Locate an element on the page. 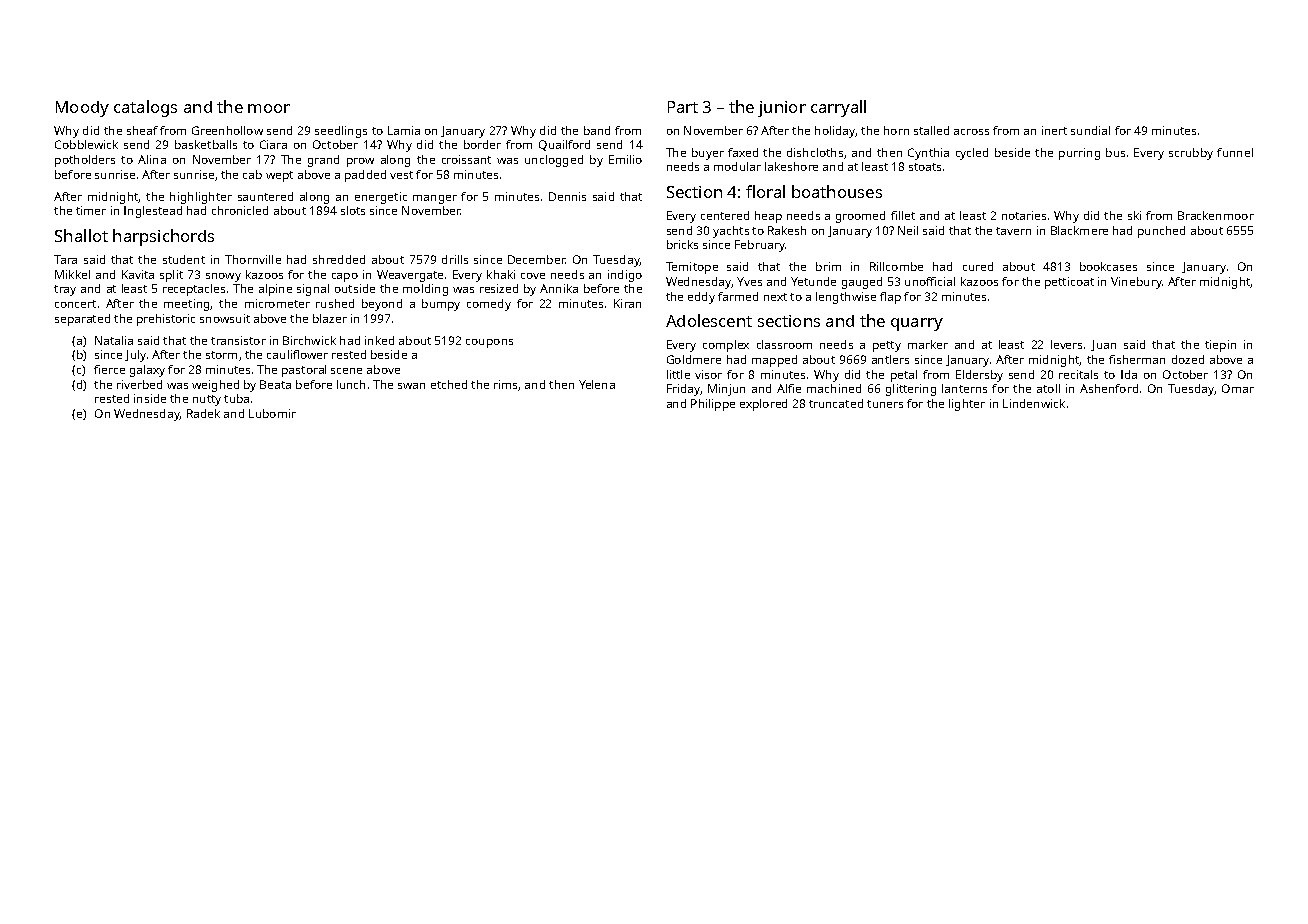  machined is located at coordinates (834, 388).
